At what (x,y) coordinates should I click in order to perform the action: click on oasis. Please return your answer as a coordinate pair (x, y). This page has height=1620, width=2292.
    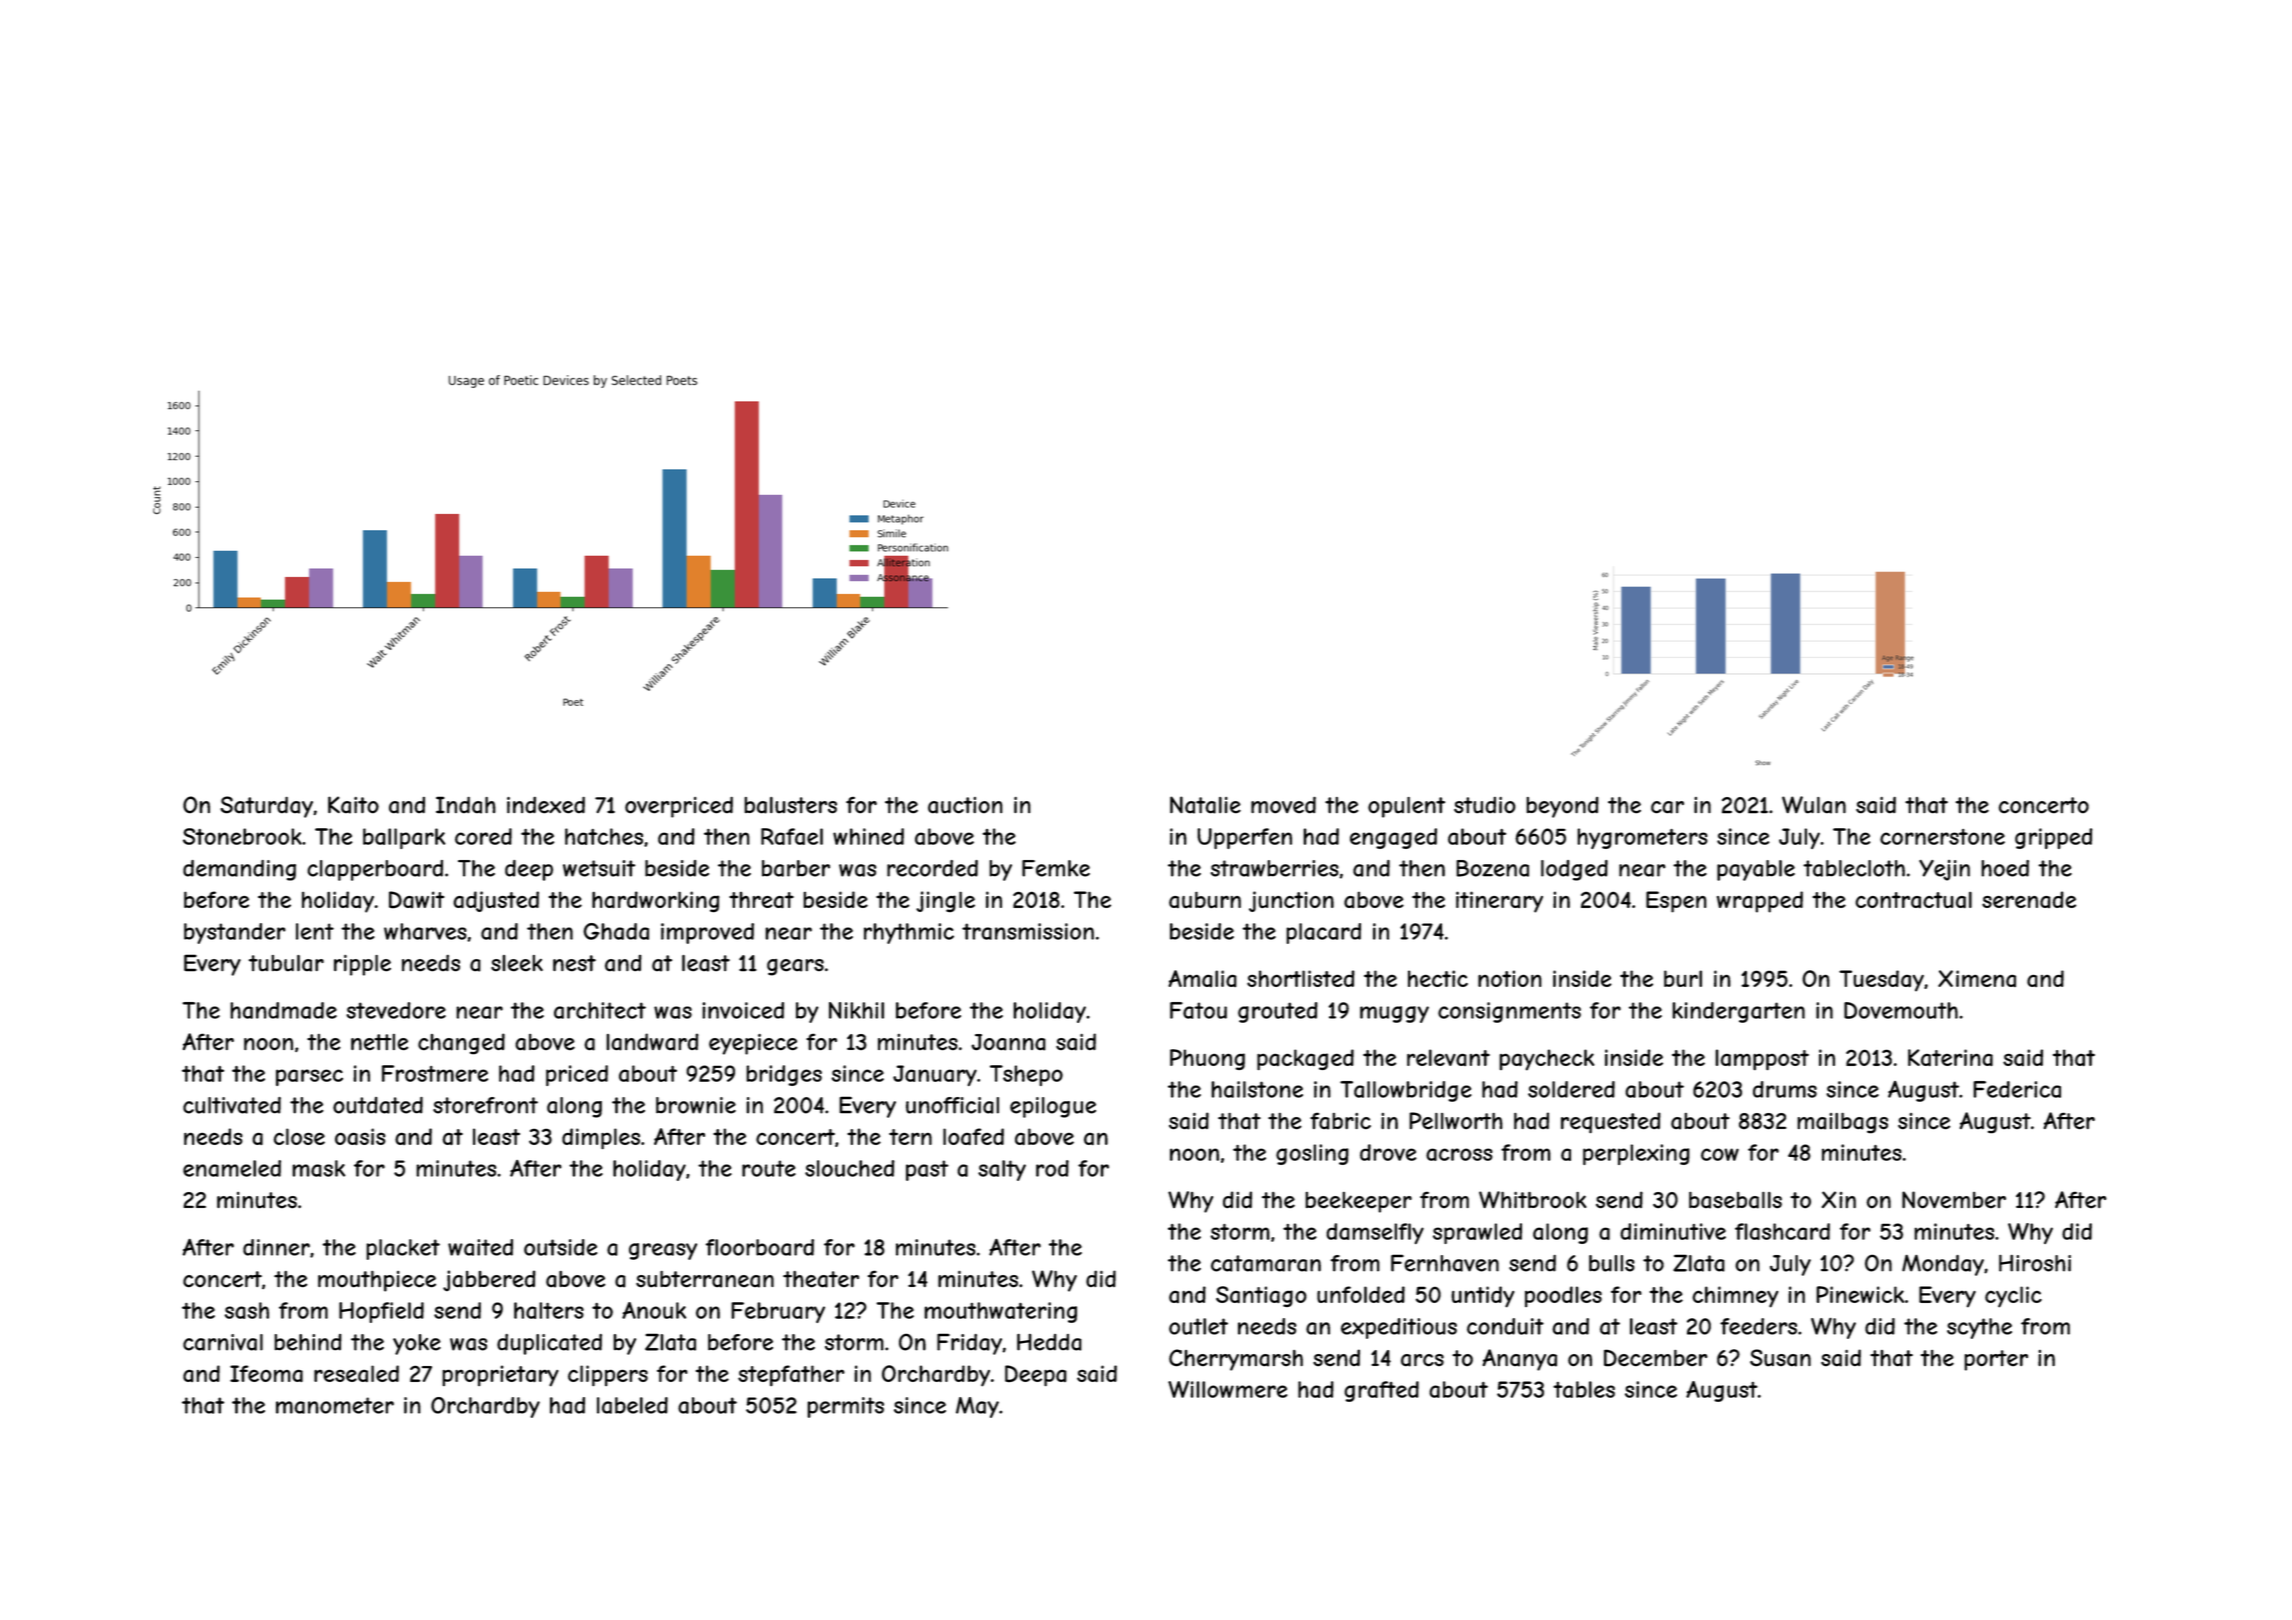
    Looking at the image, I should click on (360, 1136).
